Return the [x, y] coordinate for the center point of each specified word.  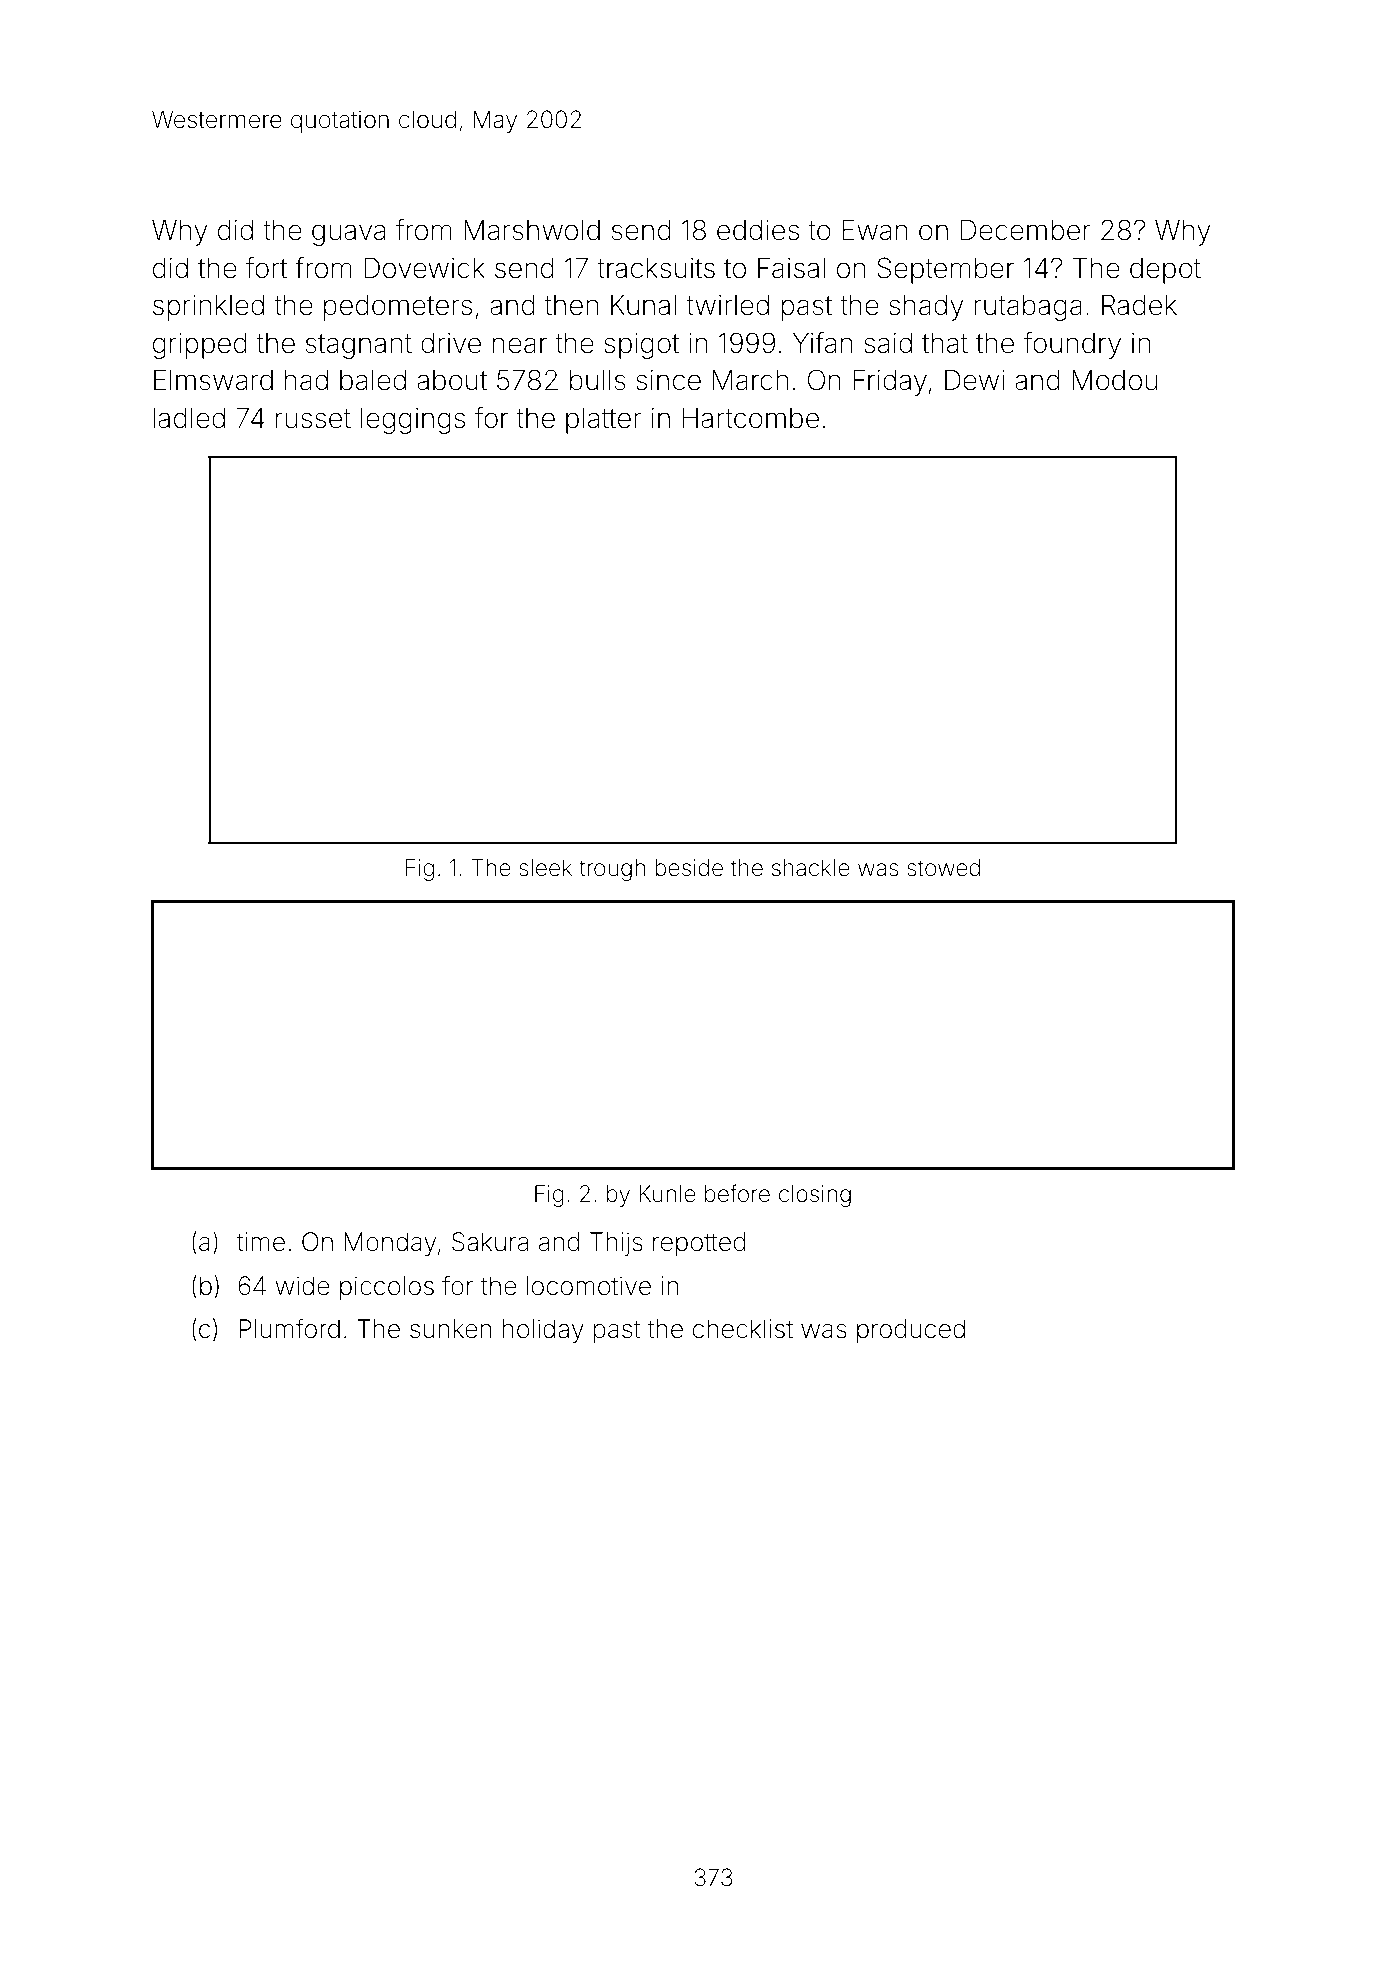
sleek [545, 868]
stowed [943, 868]
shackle [811, 868]
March [750, 380]
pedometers [398, 308]
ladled [189, 418]
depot [1165, 271]
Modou [1114, 380]
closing [815, 1196]
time [261, 1242]
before [737, 1193]
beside [689, 868]
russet [313, 419]
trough [612, 870]
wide [303, 1286]
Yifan [823, 343]
